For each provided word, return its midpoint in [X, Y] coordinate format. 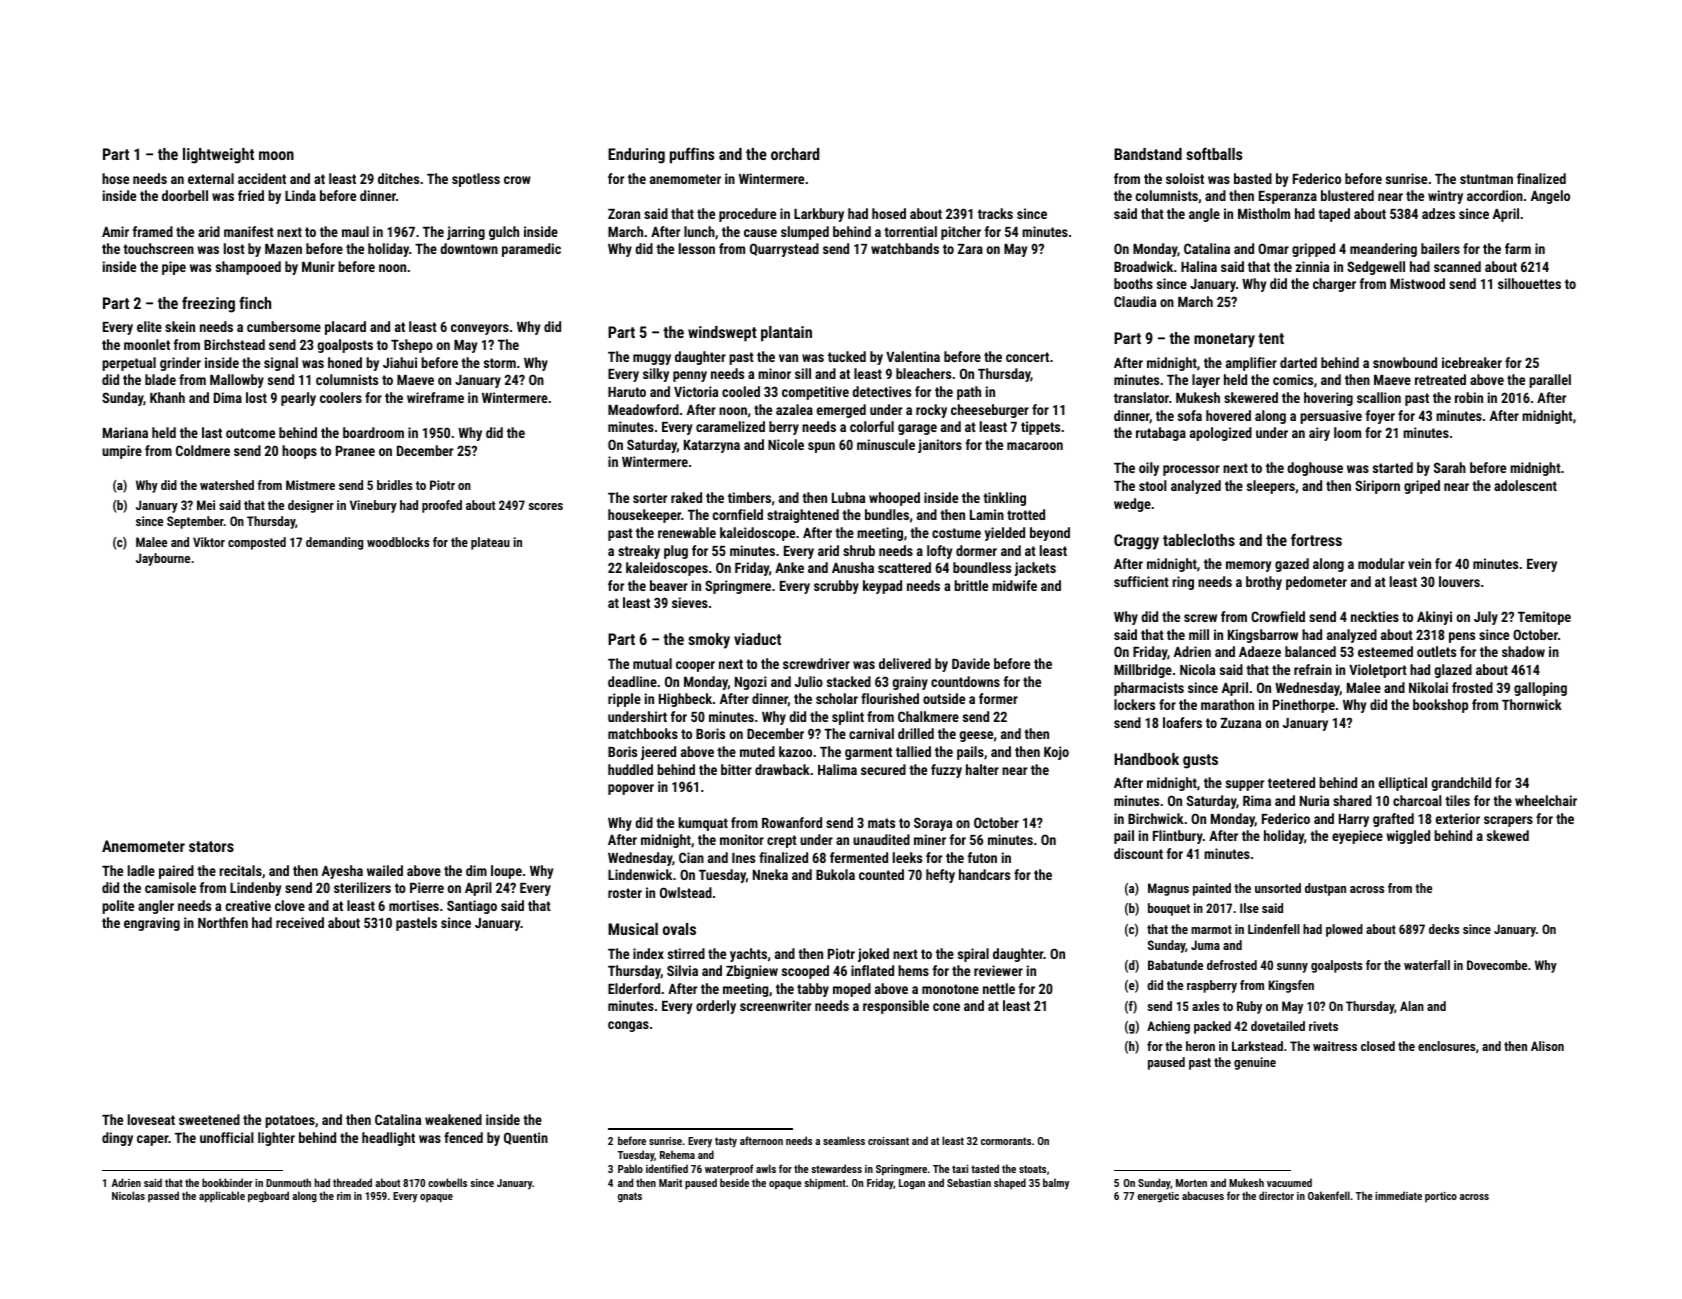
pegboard [268, 1197]
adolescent [1525, 485]
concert [1027, 357]
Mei [206, 505]
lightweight [218, 156]
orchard [795, 154]
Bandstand [1148, 154]
